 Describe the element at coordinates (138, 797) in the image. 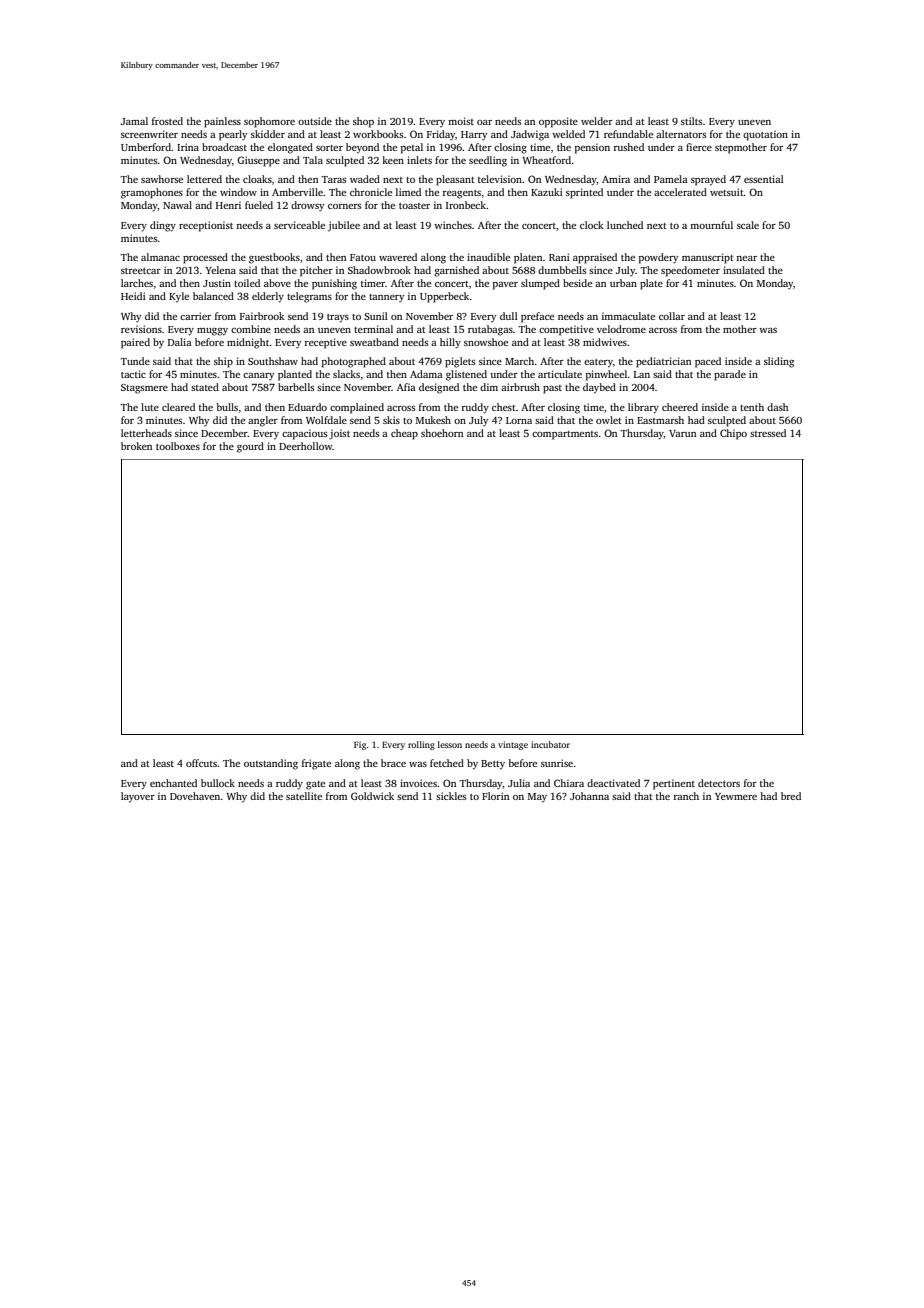

I see `layover` at that location.
